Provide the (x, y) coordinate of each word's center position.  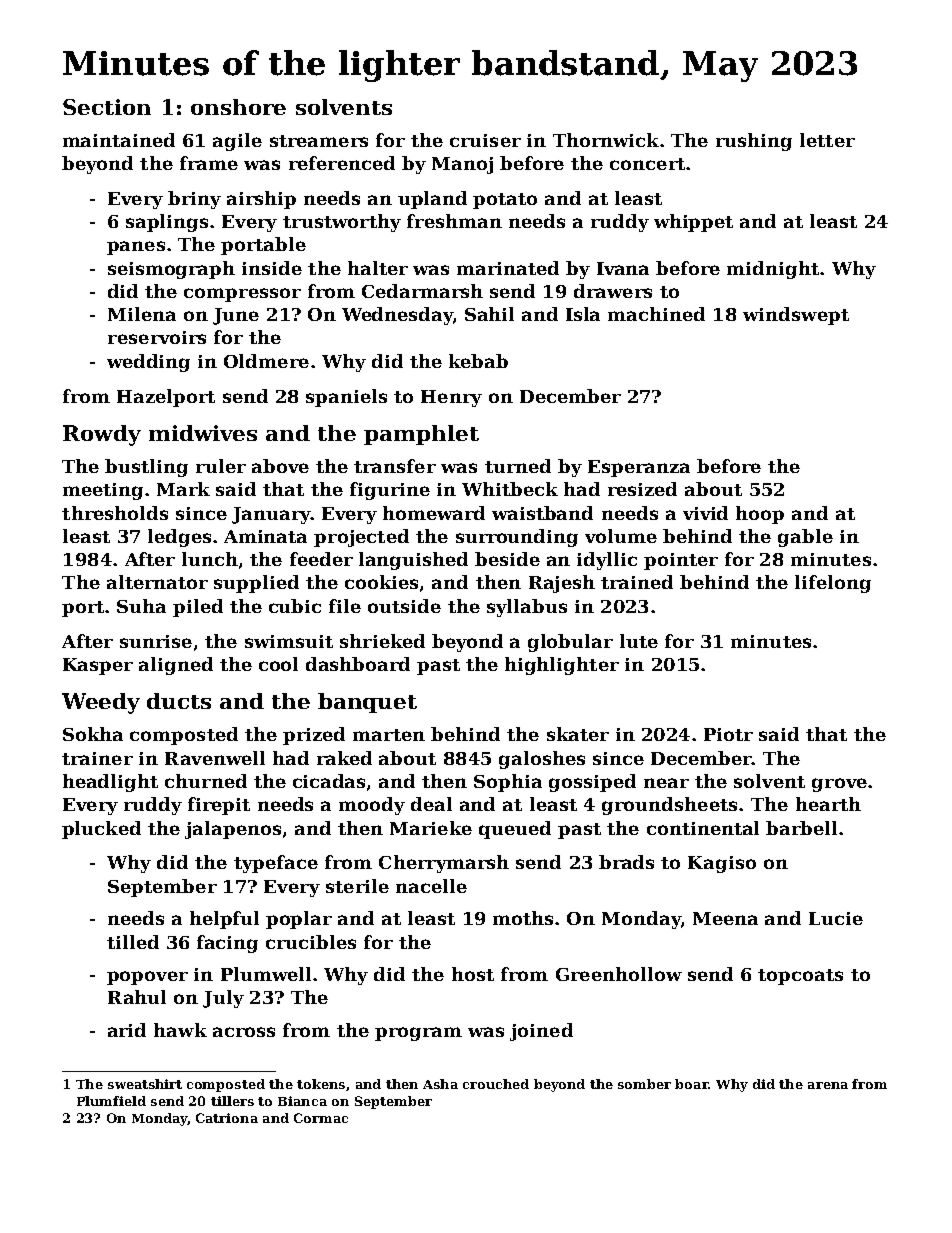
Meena (725, 918)
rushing (754, 142)
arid (127, 1030)
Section (107, 107)
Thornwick (606, 140)
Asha (440, 1084)
